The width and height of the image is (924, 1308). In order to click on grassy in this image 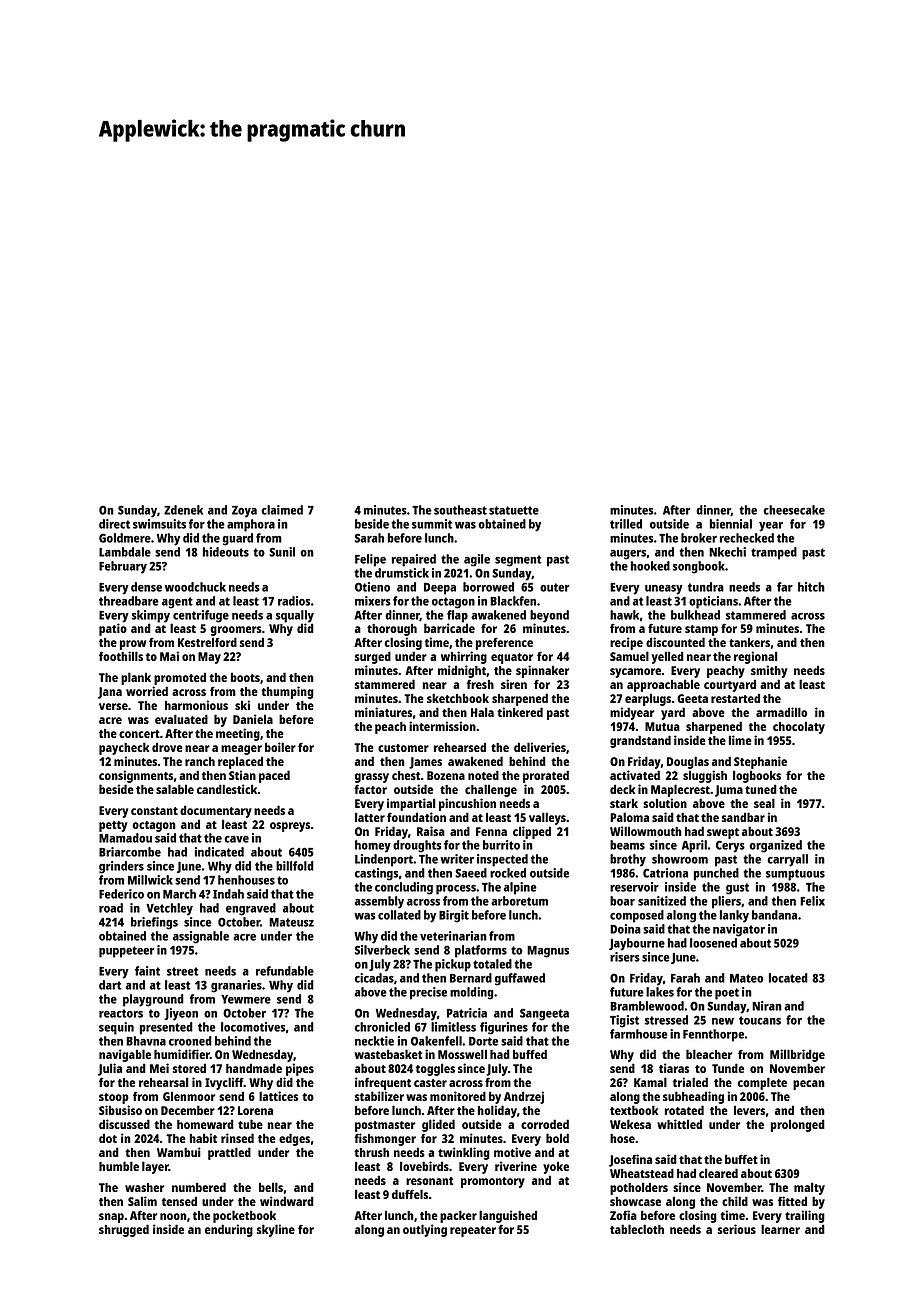, I will do `click(372, 778)`.
